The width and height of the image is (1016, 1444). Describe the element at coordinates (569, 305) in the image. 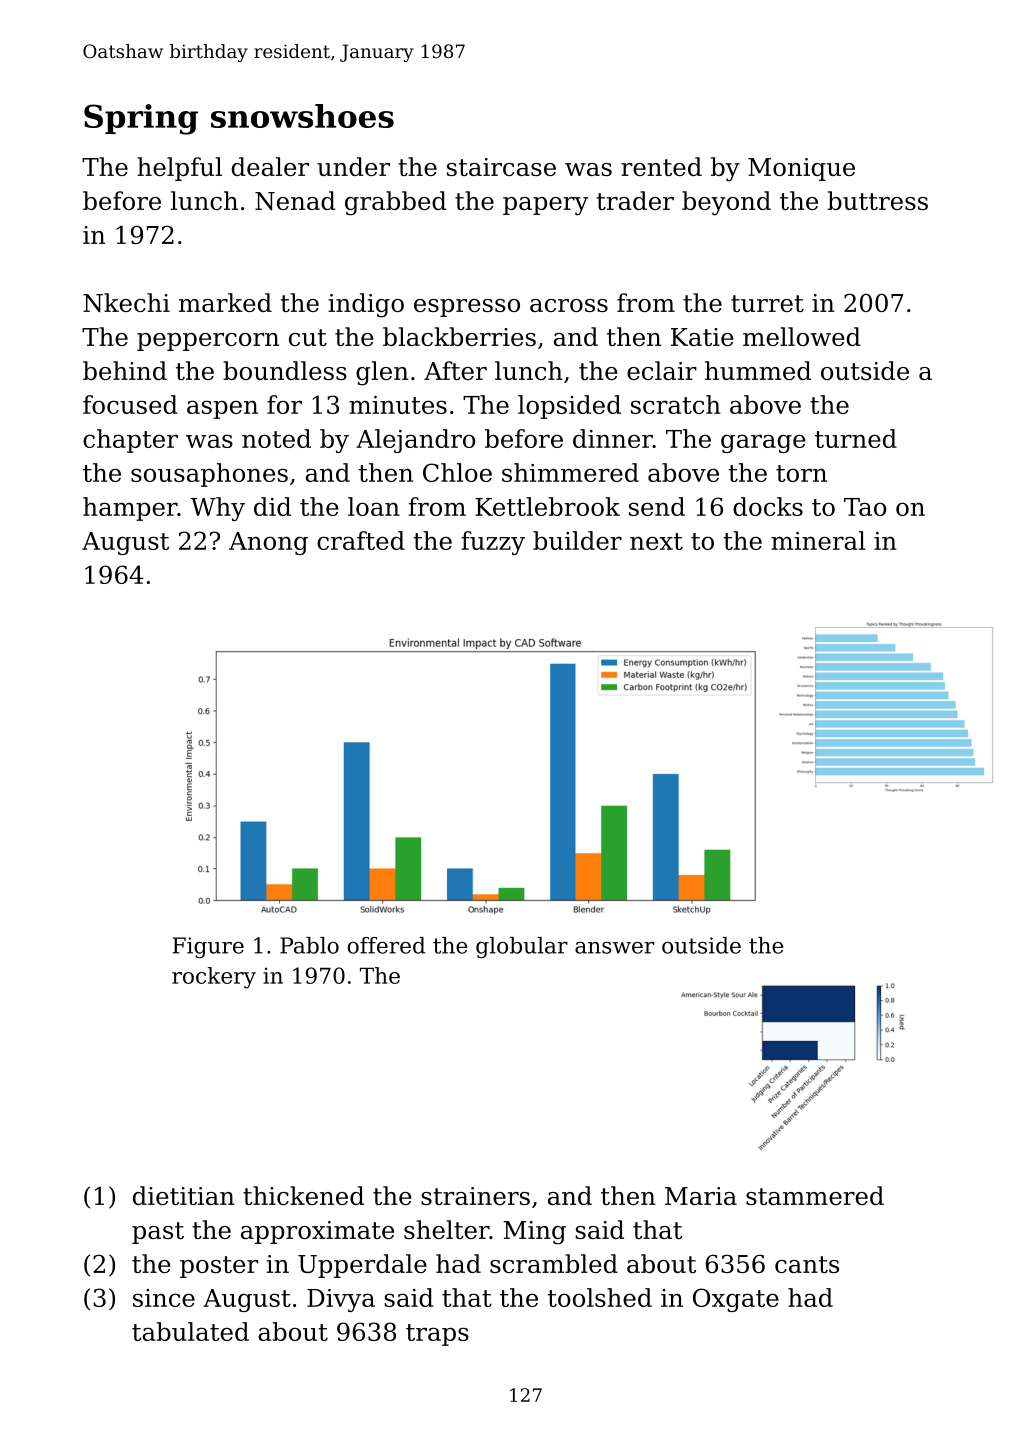

I see `across` at that location.
